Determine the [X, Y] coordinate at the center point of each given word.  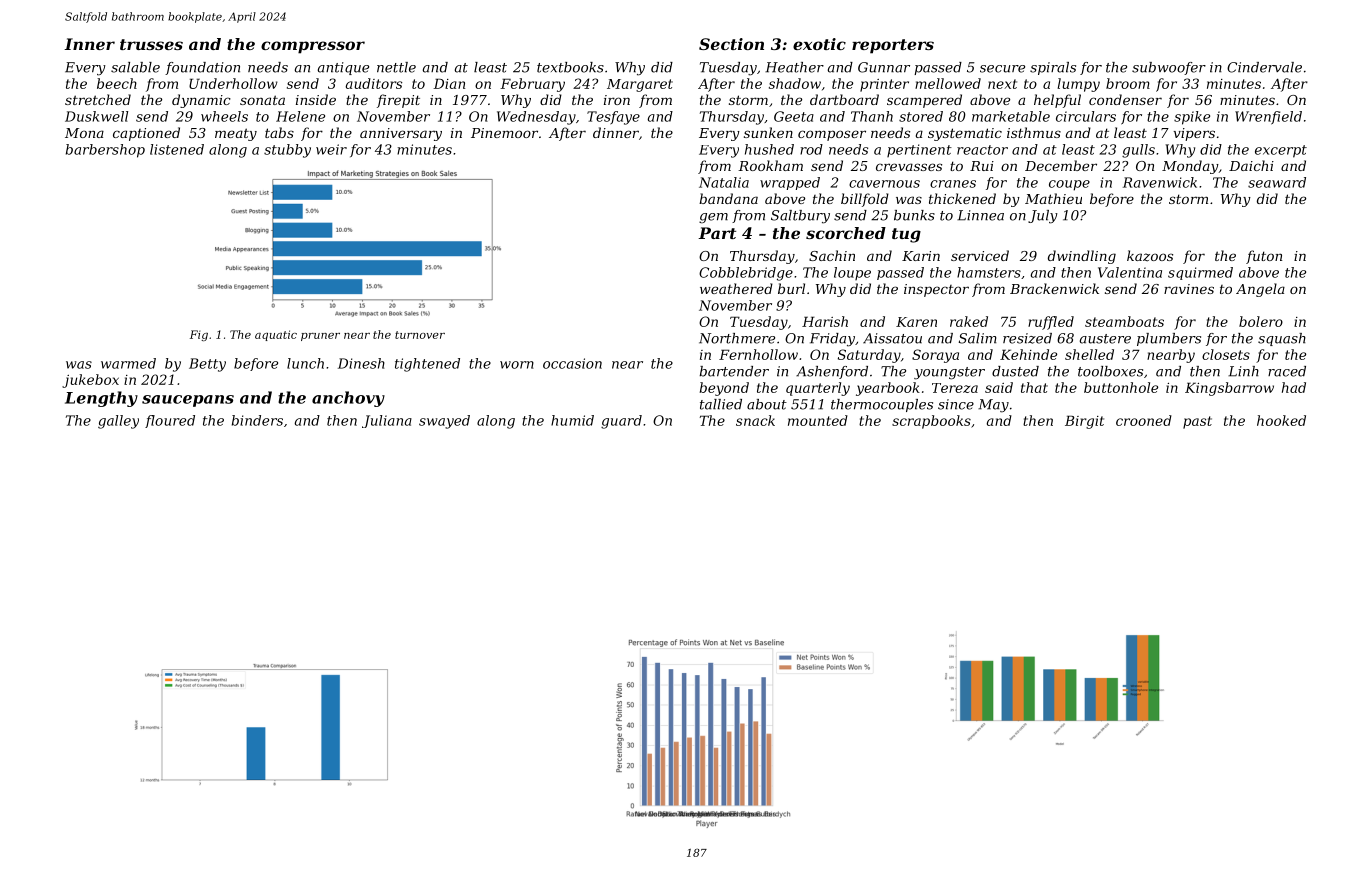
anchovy [348, 399]
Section [731, 44]
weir [331, 149]
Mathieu [1053, 198]
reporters [893, 46]
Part [717, 233]
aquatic [276, 335]
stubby [287, 151]
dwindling [1082, 257]
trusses [151, 44]
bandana [728, 198]
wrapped [790, 183]
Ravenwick [1160, 182]
